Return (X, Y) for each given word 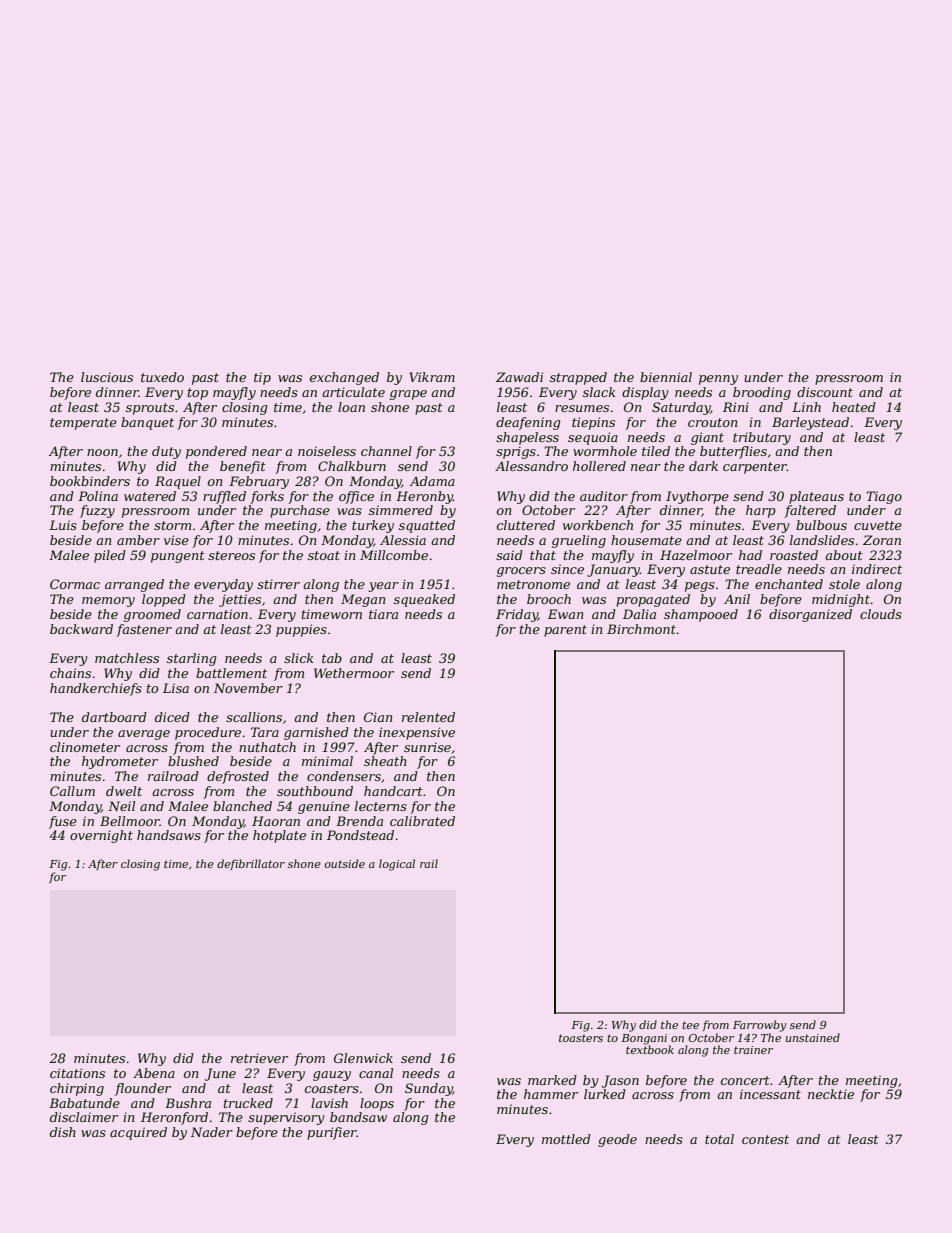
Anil (737, 599)
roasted (794, 555)
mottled (566, 1139)
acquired (138, 1133)
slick (299, 658)
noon (102, 452)
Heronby (424, 497)
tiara (383, 614)
